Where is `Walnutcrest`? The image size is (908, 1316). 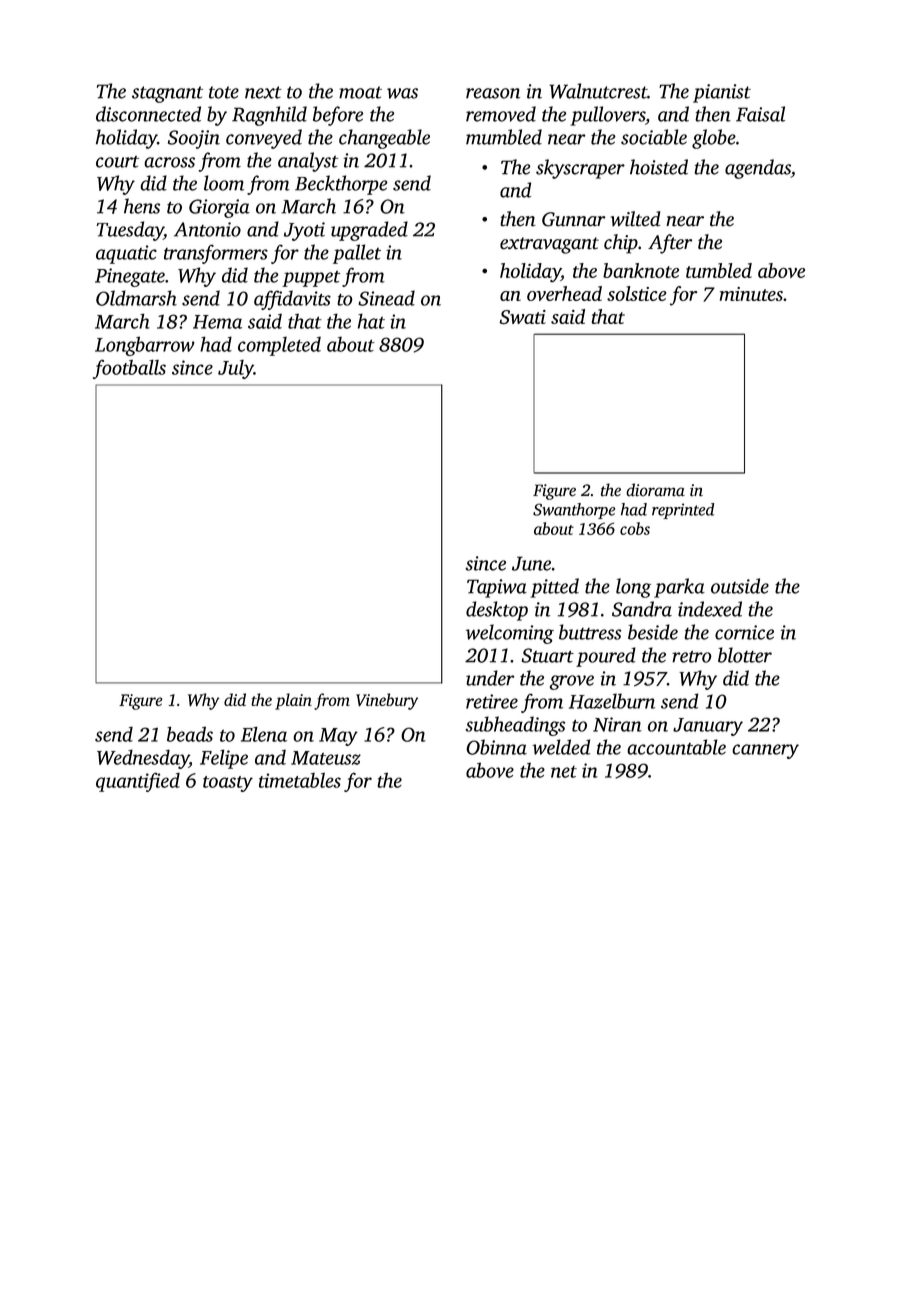 Walnutcrest is located at coordinates (598, 91).
